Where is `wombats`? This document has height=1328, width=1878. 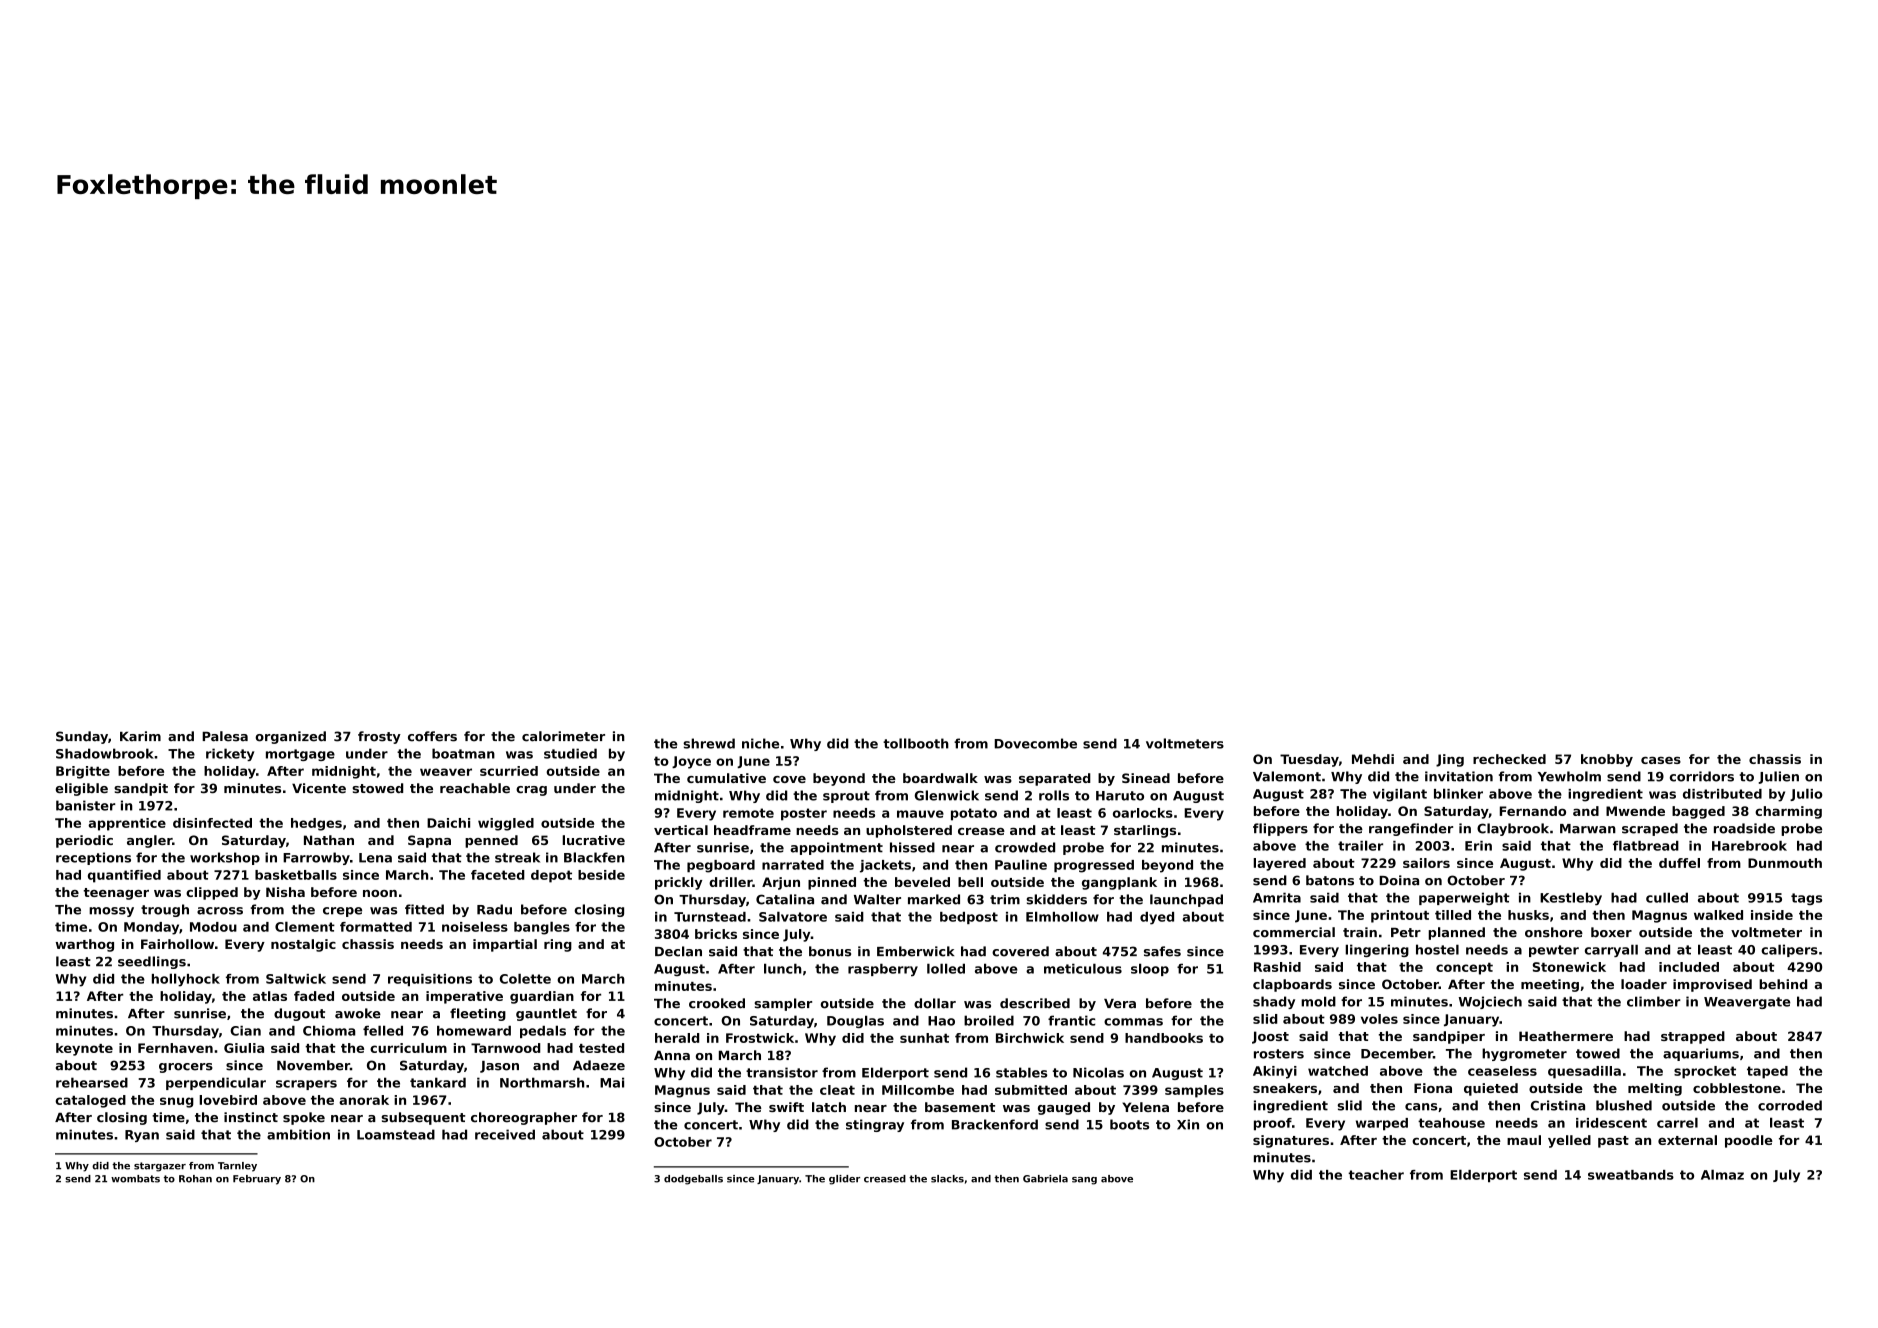
wombats is located at coordinates (135, 1179).
